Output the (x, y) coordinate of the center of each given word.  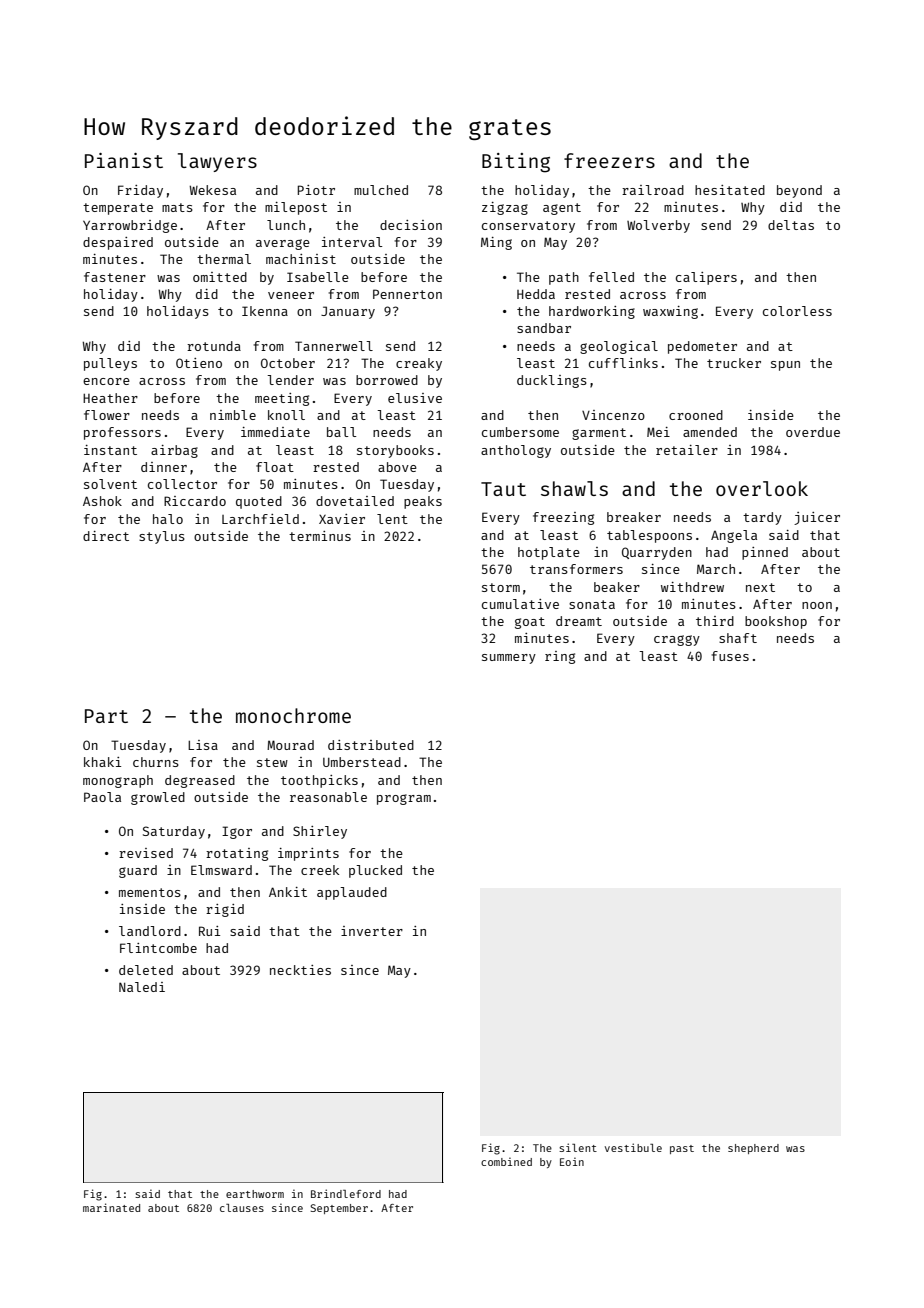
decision (411, 225)
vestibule (633, 1147)
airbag (174, 451)
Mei (658, 432)
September (339, 1209)
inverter (372, 931)
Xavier (342, 519)
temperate (118, 209)
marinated (111, 1207)
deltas (791, 225)
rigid (225, 910)
